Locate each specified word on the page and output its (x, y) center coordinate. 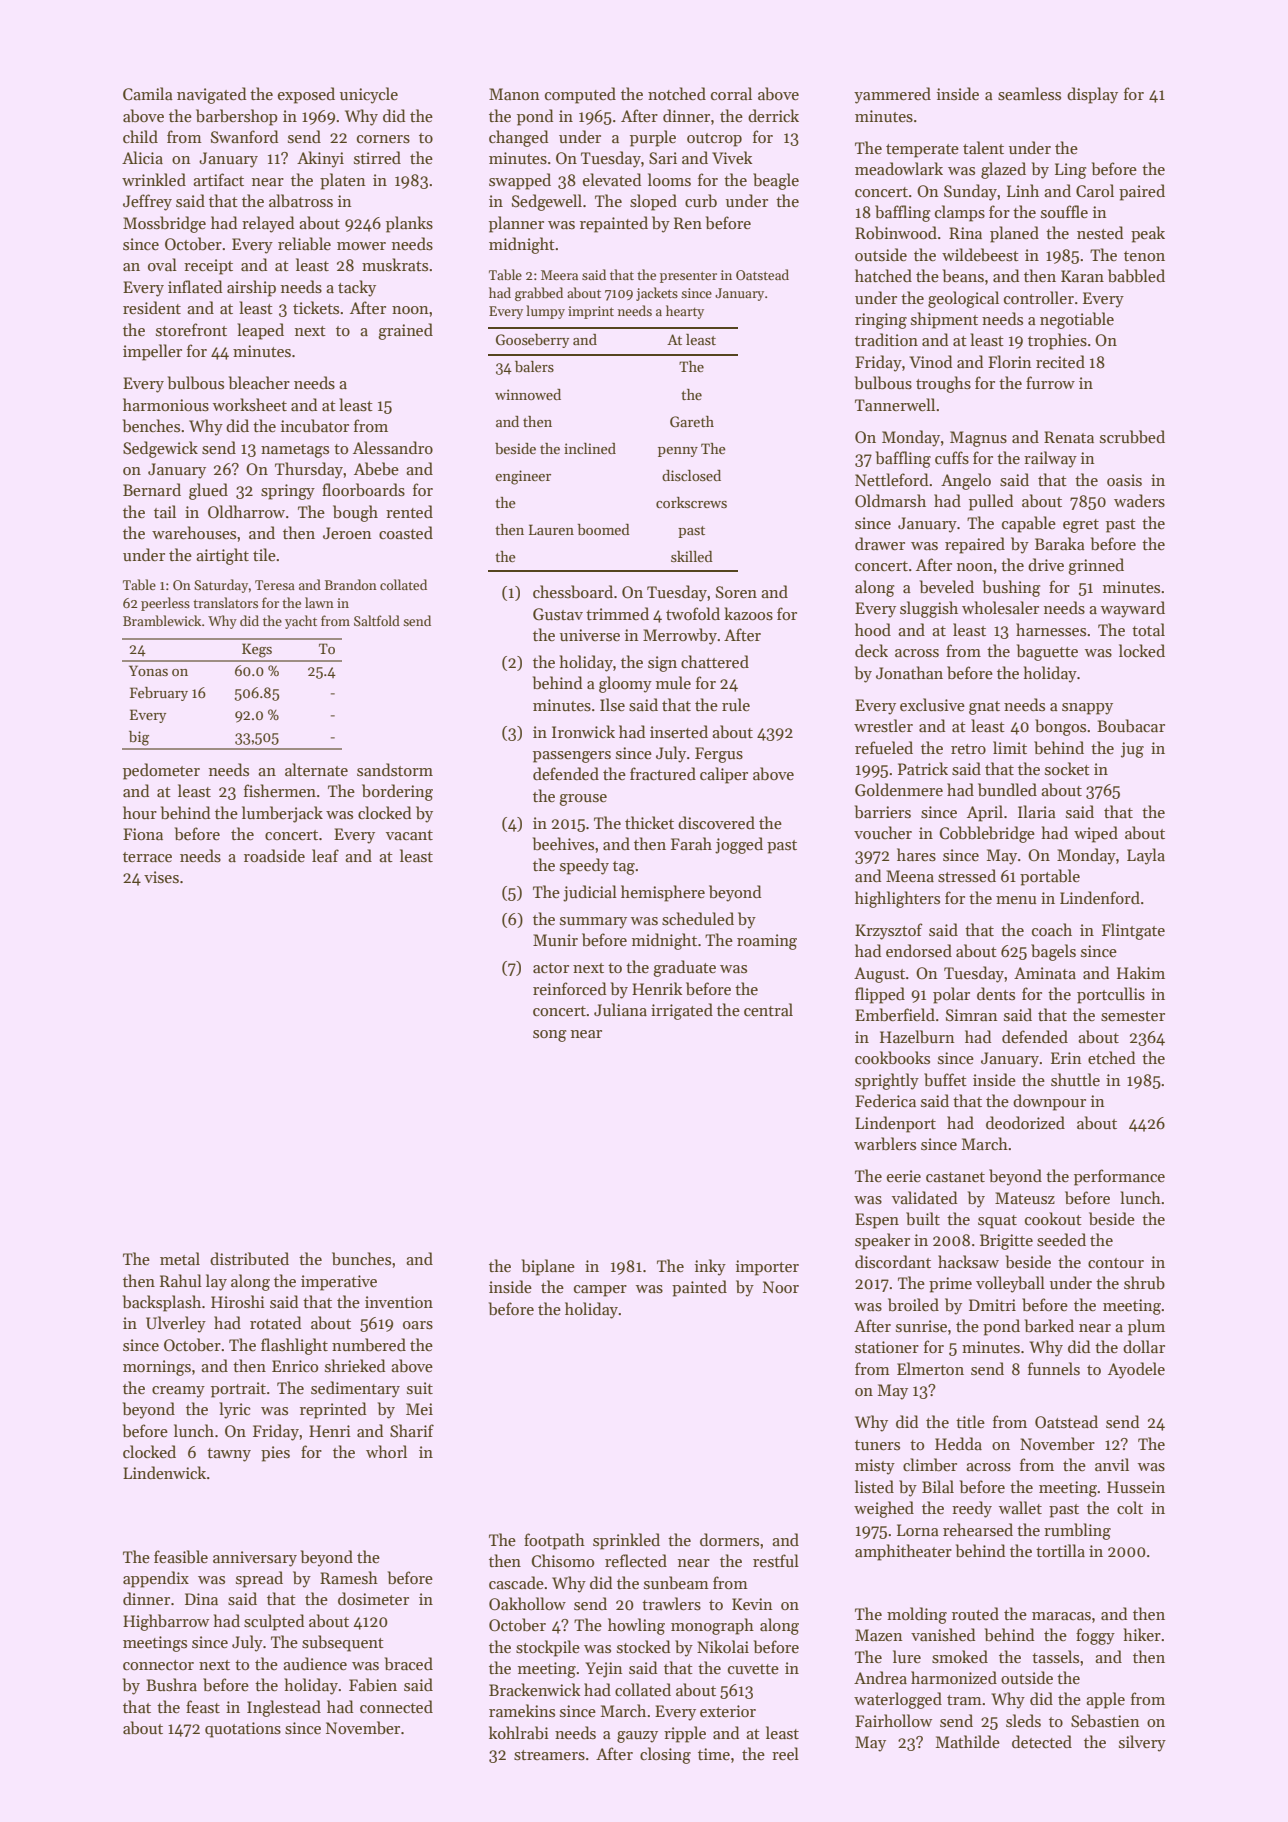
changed (519, 138)
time (714, 1754)
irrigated (682, 1011)
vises (161, 877)
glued (208, 491)
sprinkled (626, 1541)
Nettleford (892, 479)
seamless (1029, 94)
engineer (523, 477)
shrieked (355, 1365)
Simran (972, 1015)
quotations (243, 1730)
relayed (268, 224)
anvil (1112, 1464)
